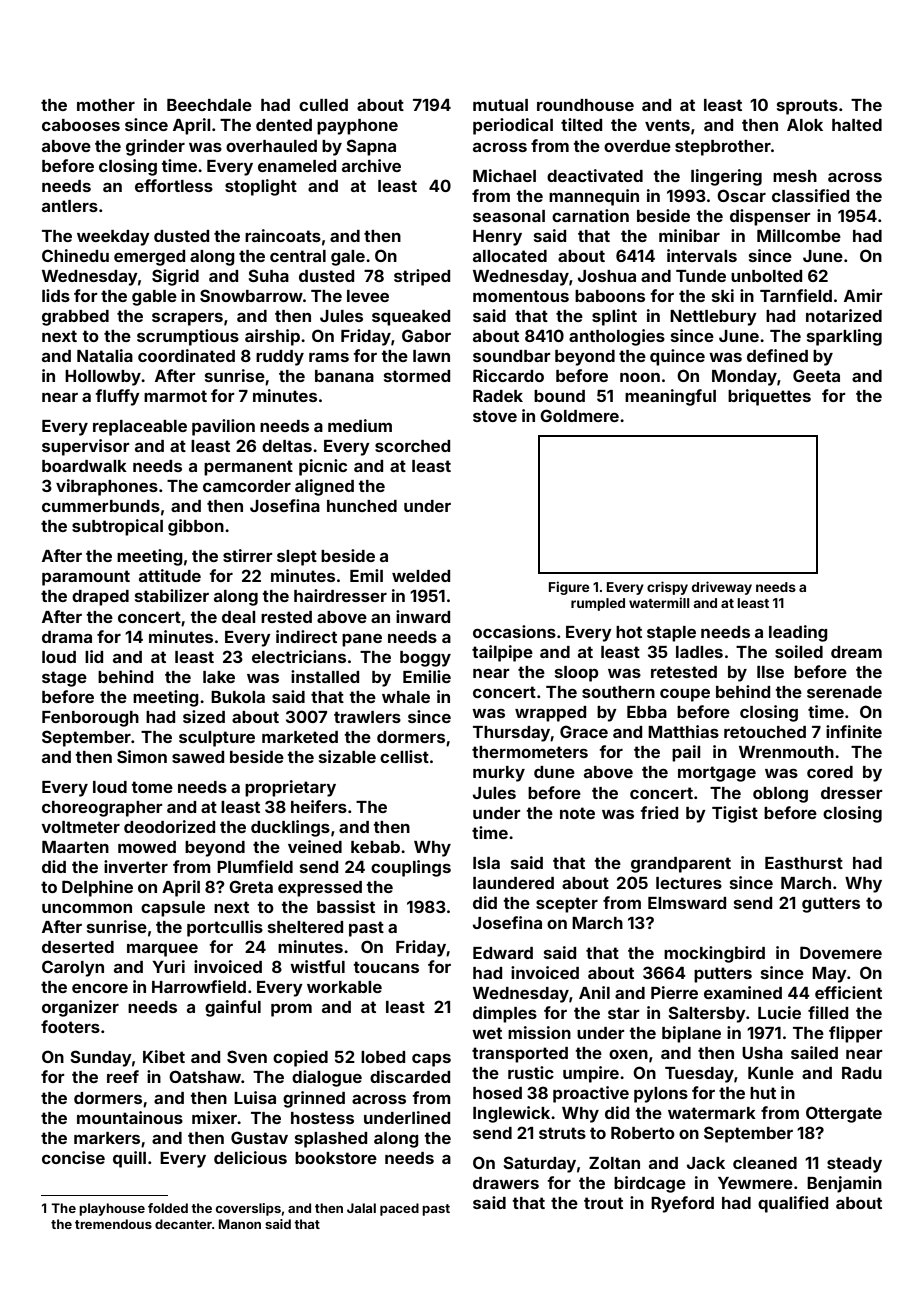  What do you see at coordinates (722, 588) in the image?
I see `driveway` at bounding box center [722, 588].
